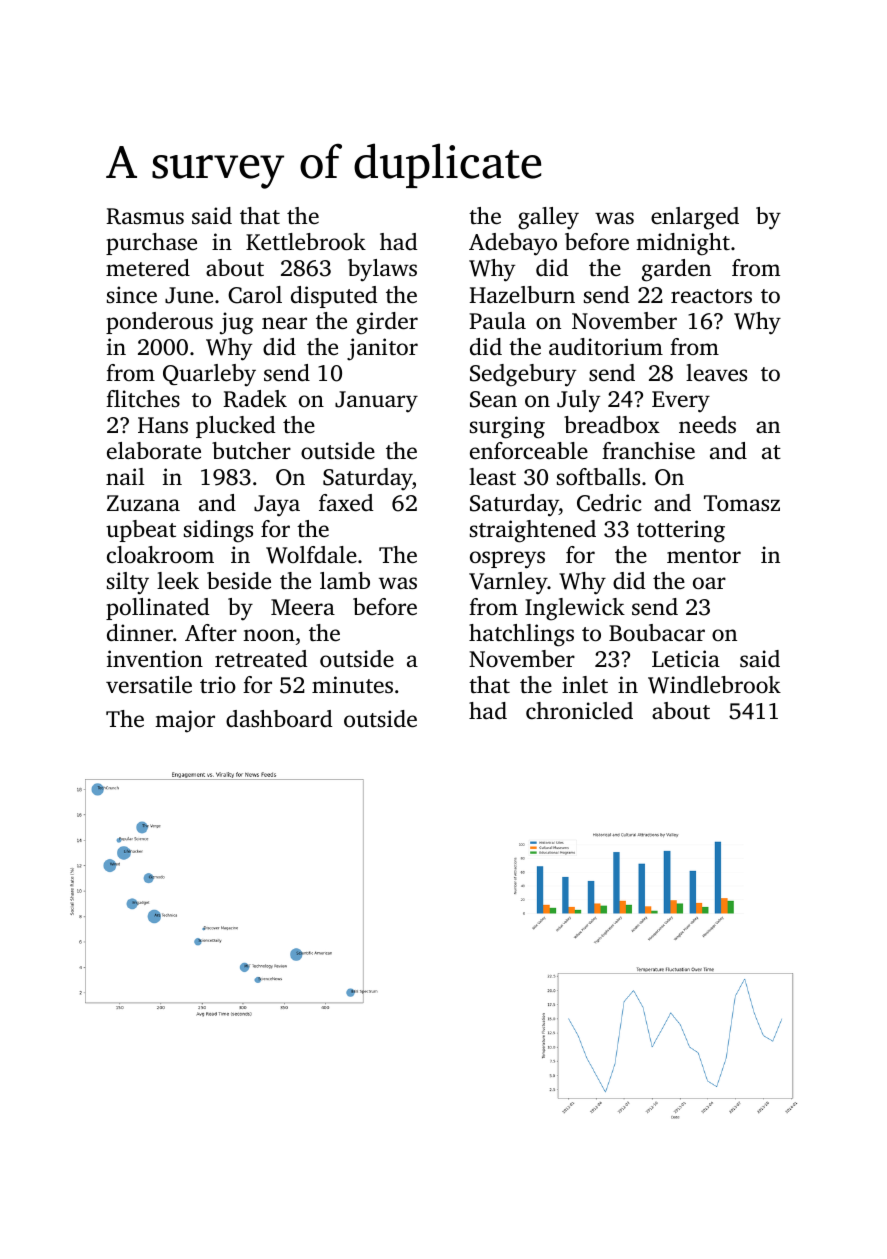 This image has height=1259, width=887. What do you see at coordinates (382, 349) in the image?
I see `janitor` at bounding box center [382, 349].
